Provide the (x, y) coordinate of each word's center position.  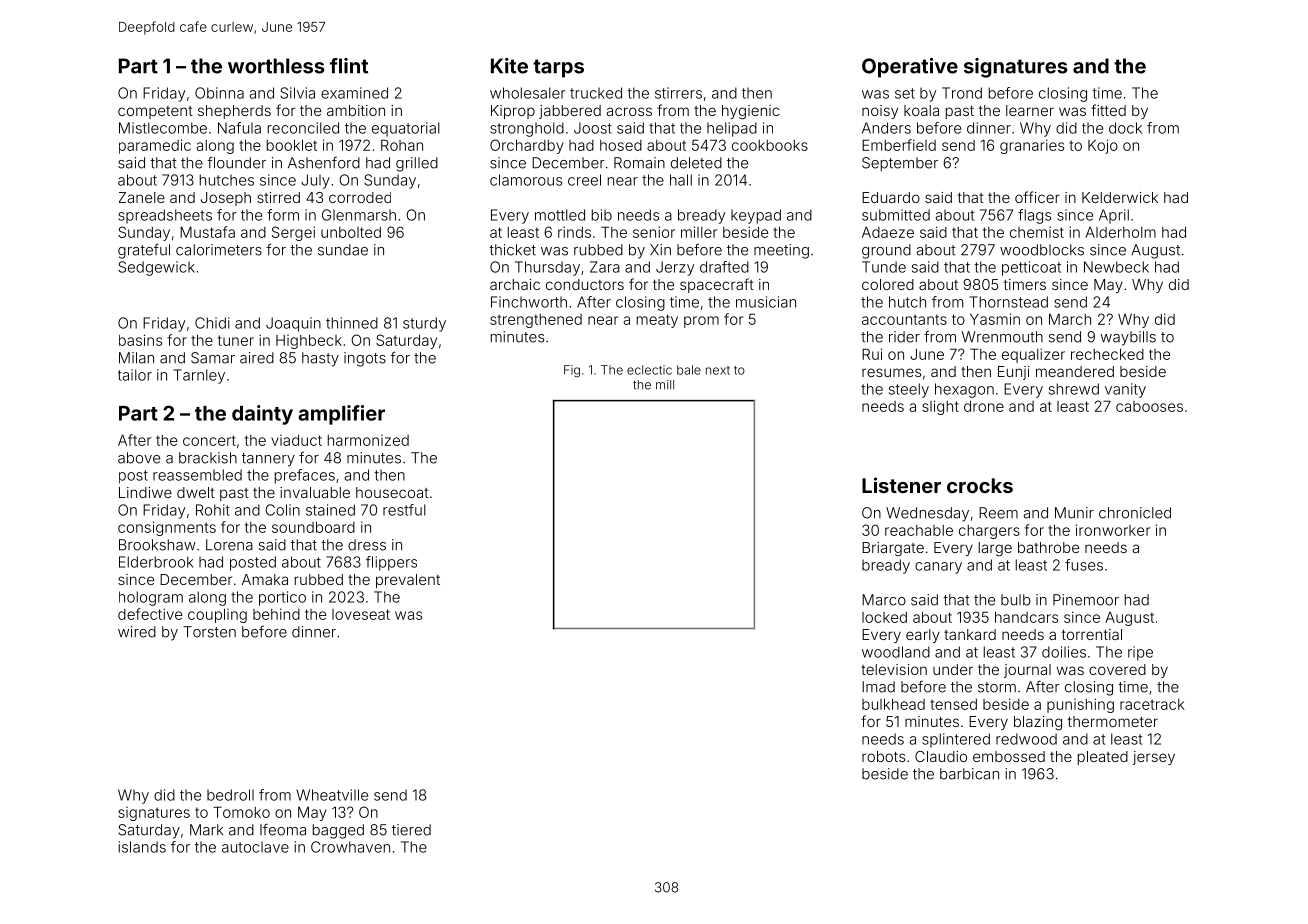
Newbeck (1116, 267)
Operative (910, 68)
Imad (878, 687)
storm (997, 687)
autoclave (255, 847)
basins (140, 340)
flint (349, 66)
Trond (962, 93)
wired (137, 632)
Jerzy (675, 268)
